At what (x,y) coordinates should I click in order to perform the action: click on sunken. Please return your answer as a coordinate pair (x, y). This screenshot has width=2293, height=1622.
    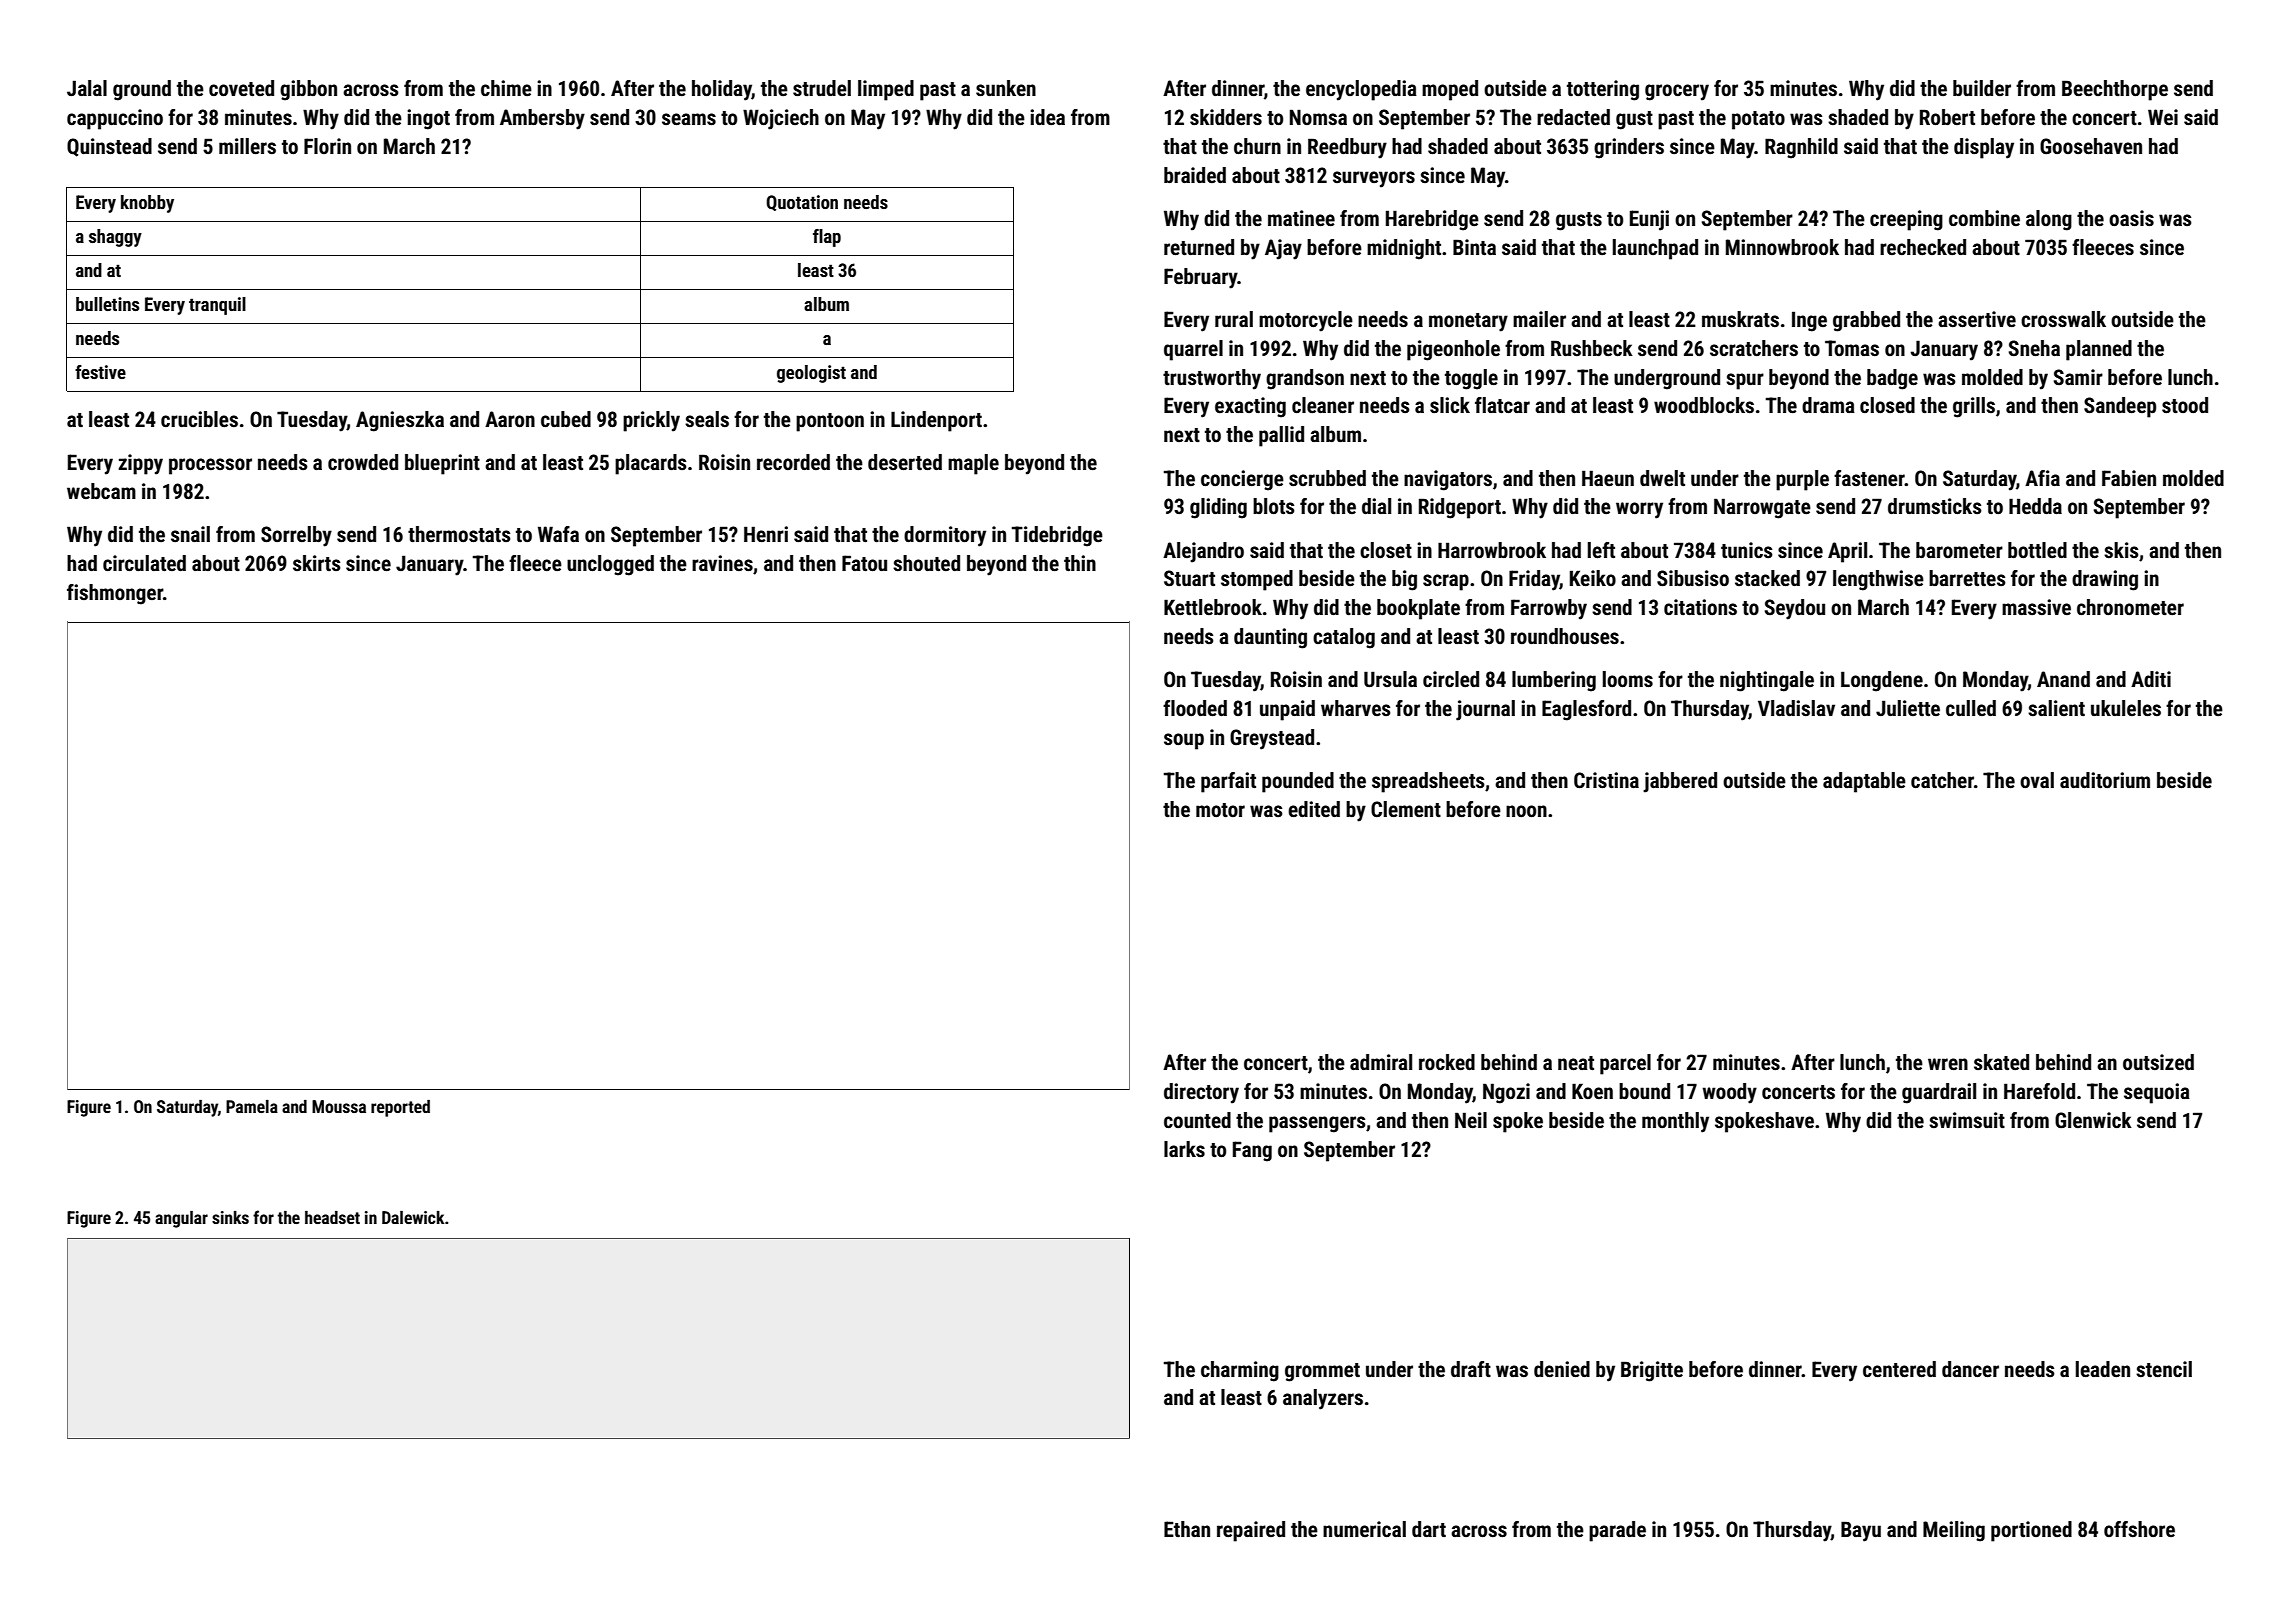
    Looking at the image, I should click on (1006, 88).
